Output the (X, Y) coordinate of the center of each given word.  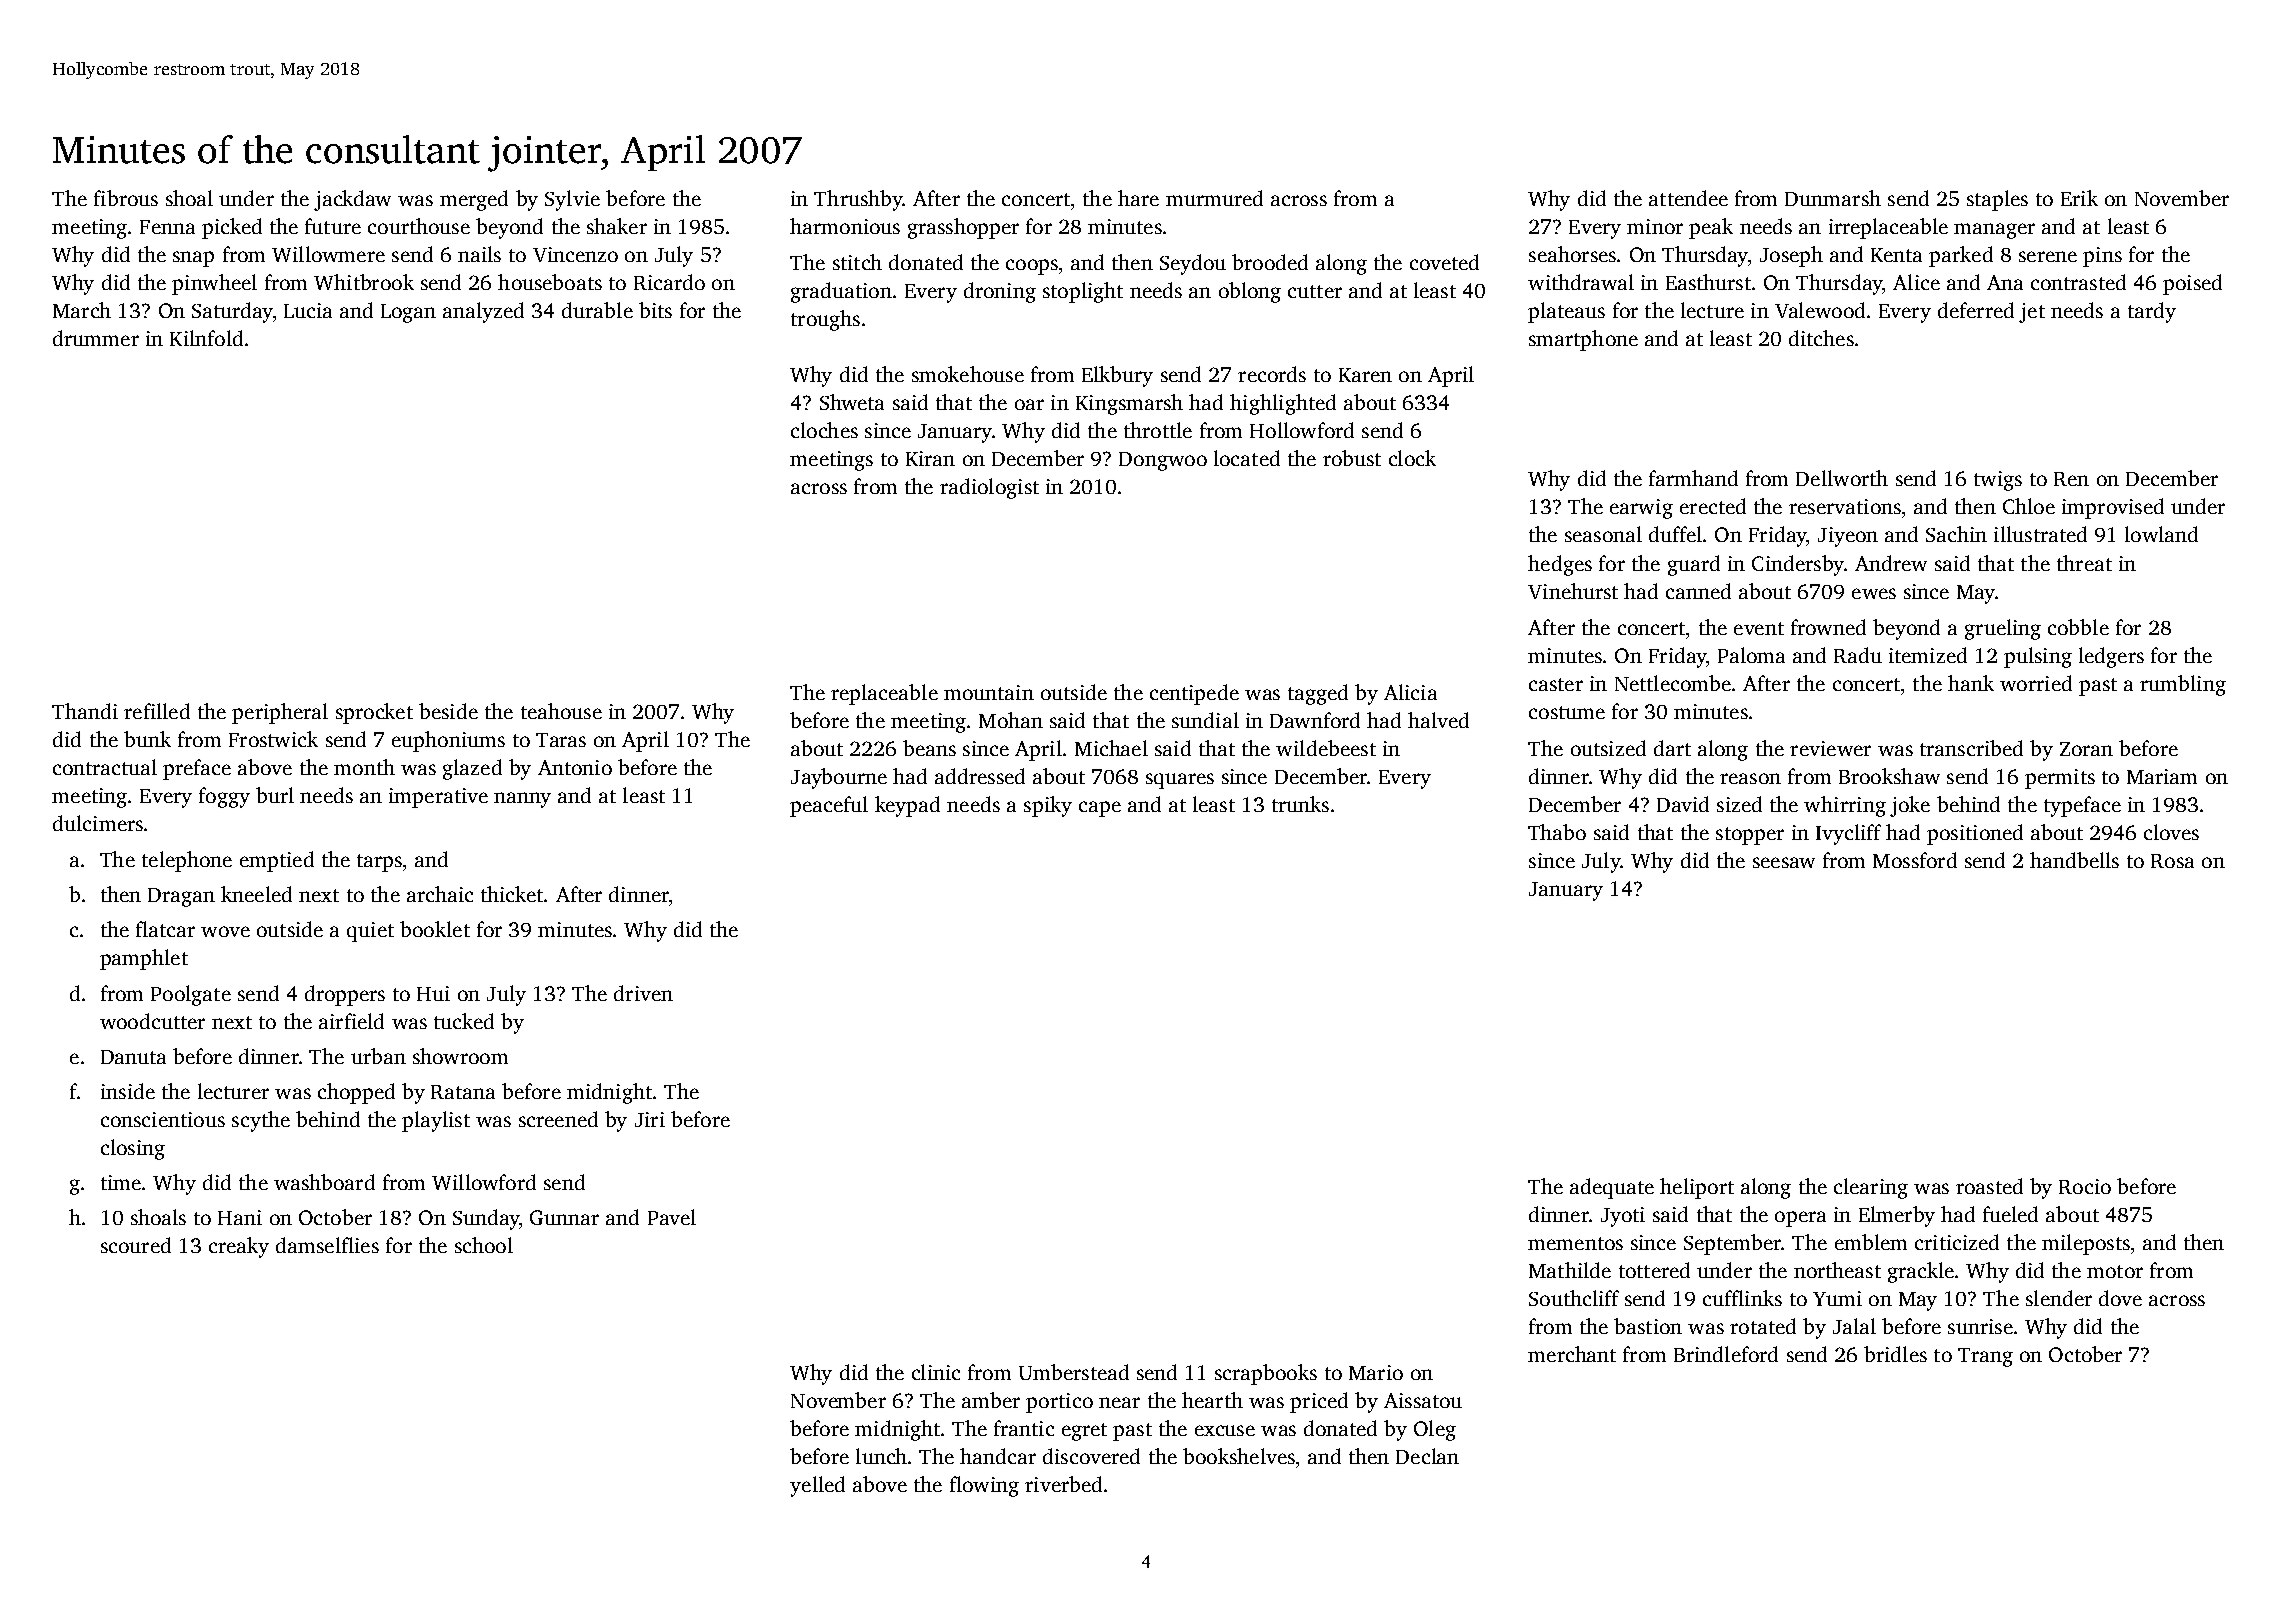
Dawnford (1315, 720)
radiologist (989, 488)
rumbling (2183, 685)
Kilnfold (206, 338)
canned (1698, 591)
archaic (440, 894)
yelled (817, 1486)
